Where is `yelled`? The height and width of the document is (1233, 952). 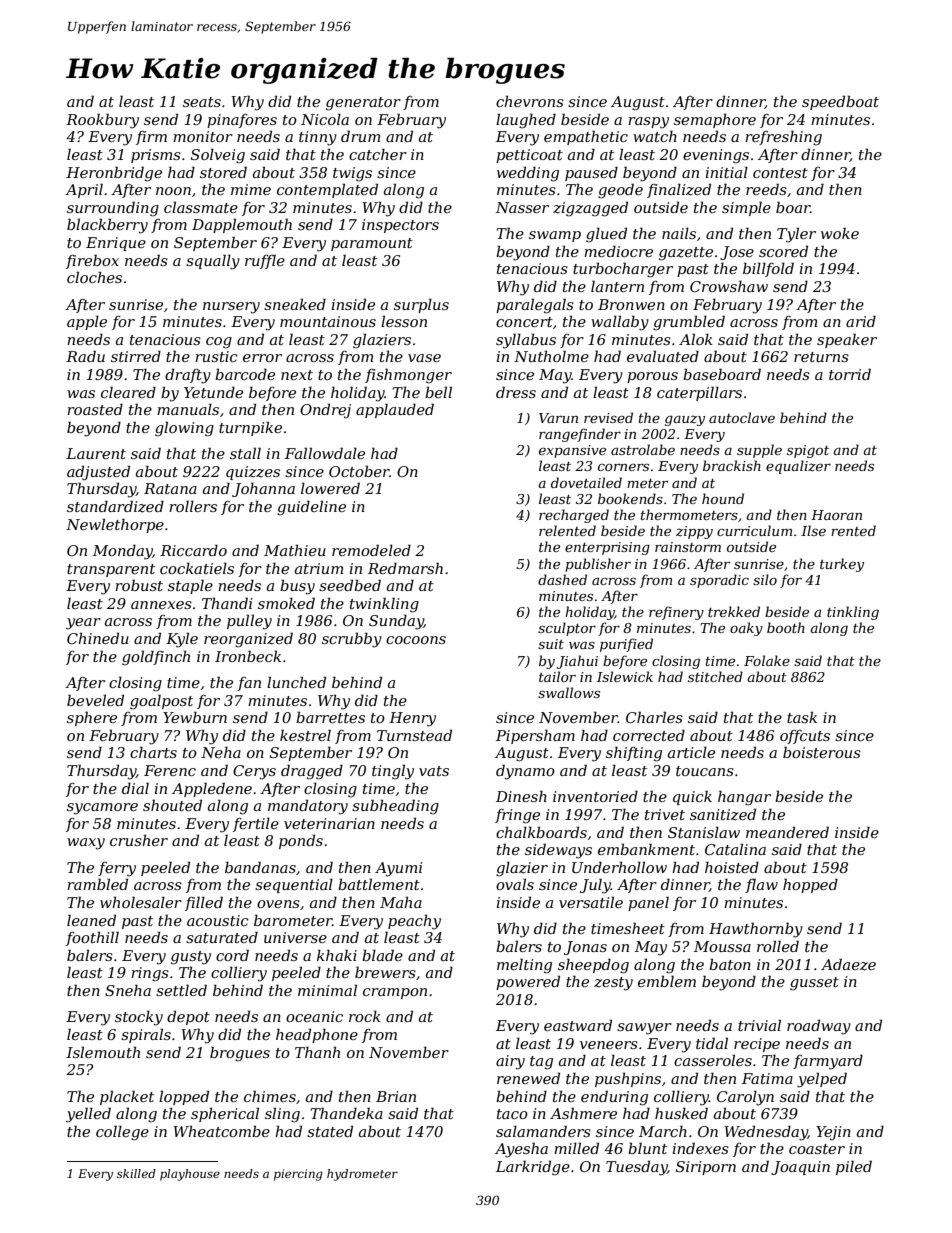
yelled is located at coordinates (88, 1115).
